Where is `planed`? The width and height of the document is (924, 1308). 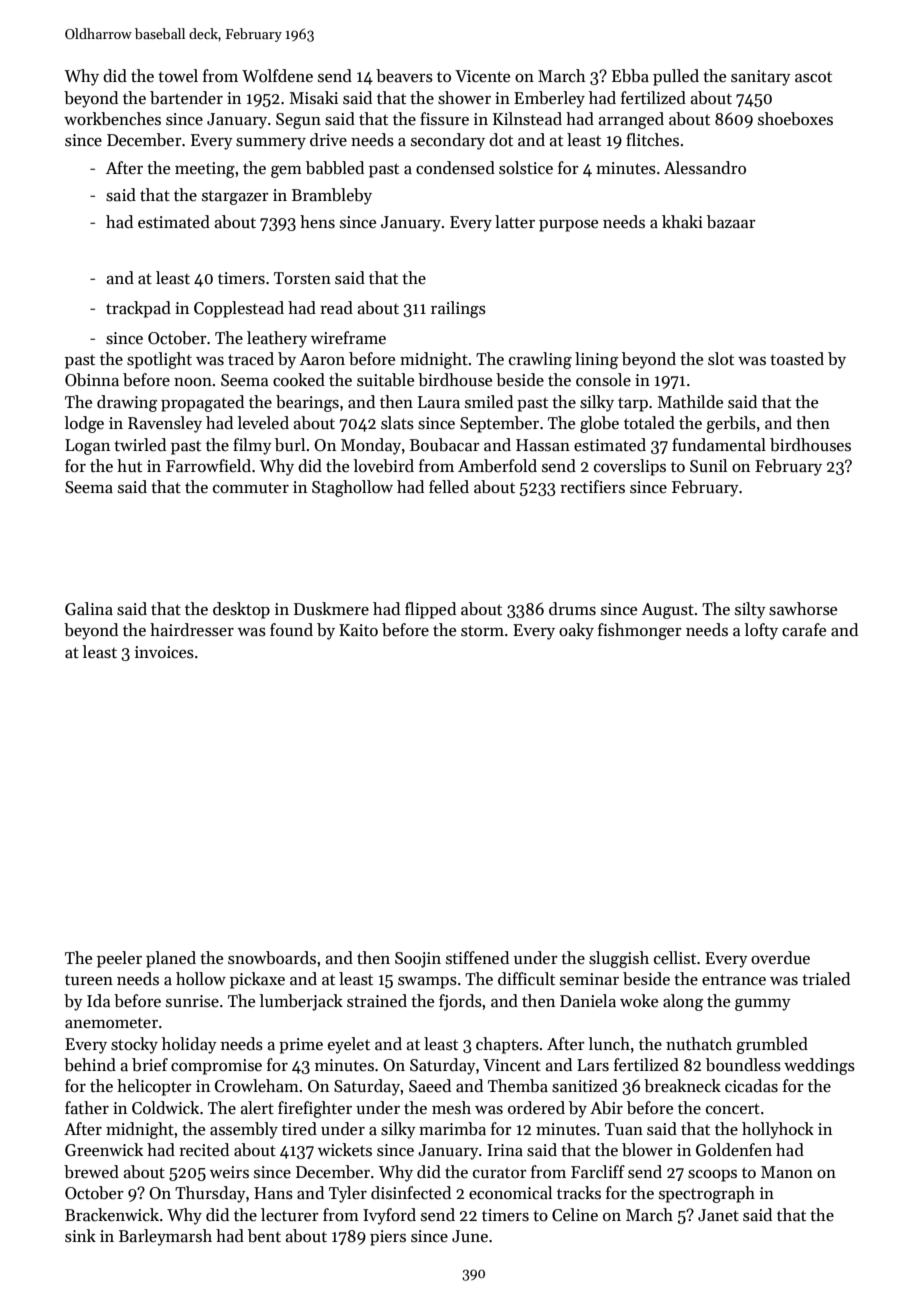 planed is located at coordinates (171, 959).
